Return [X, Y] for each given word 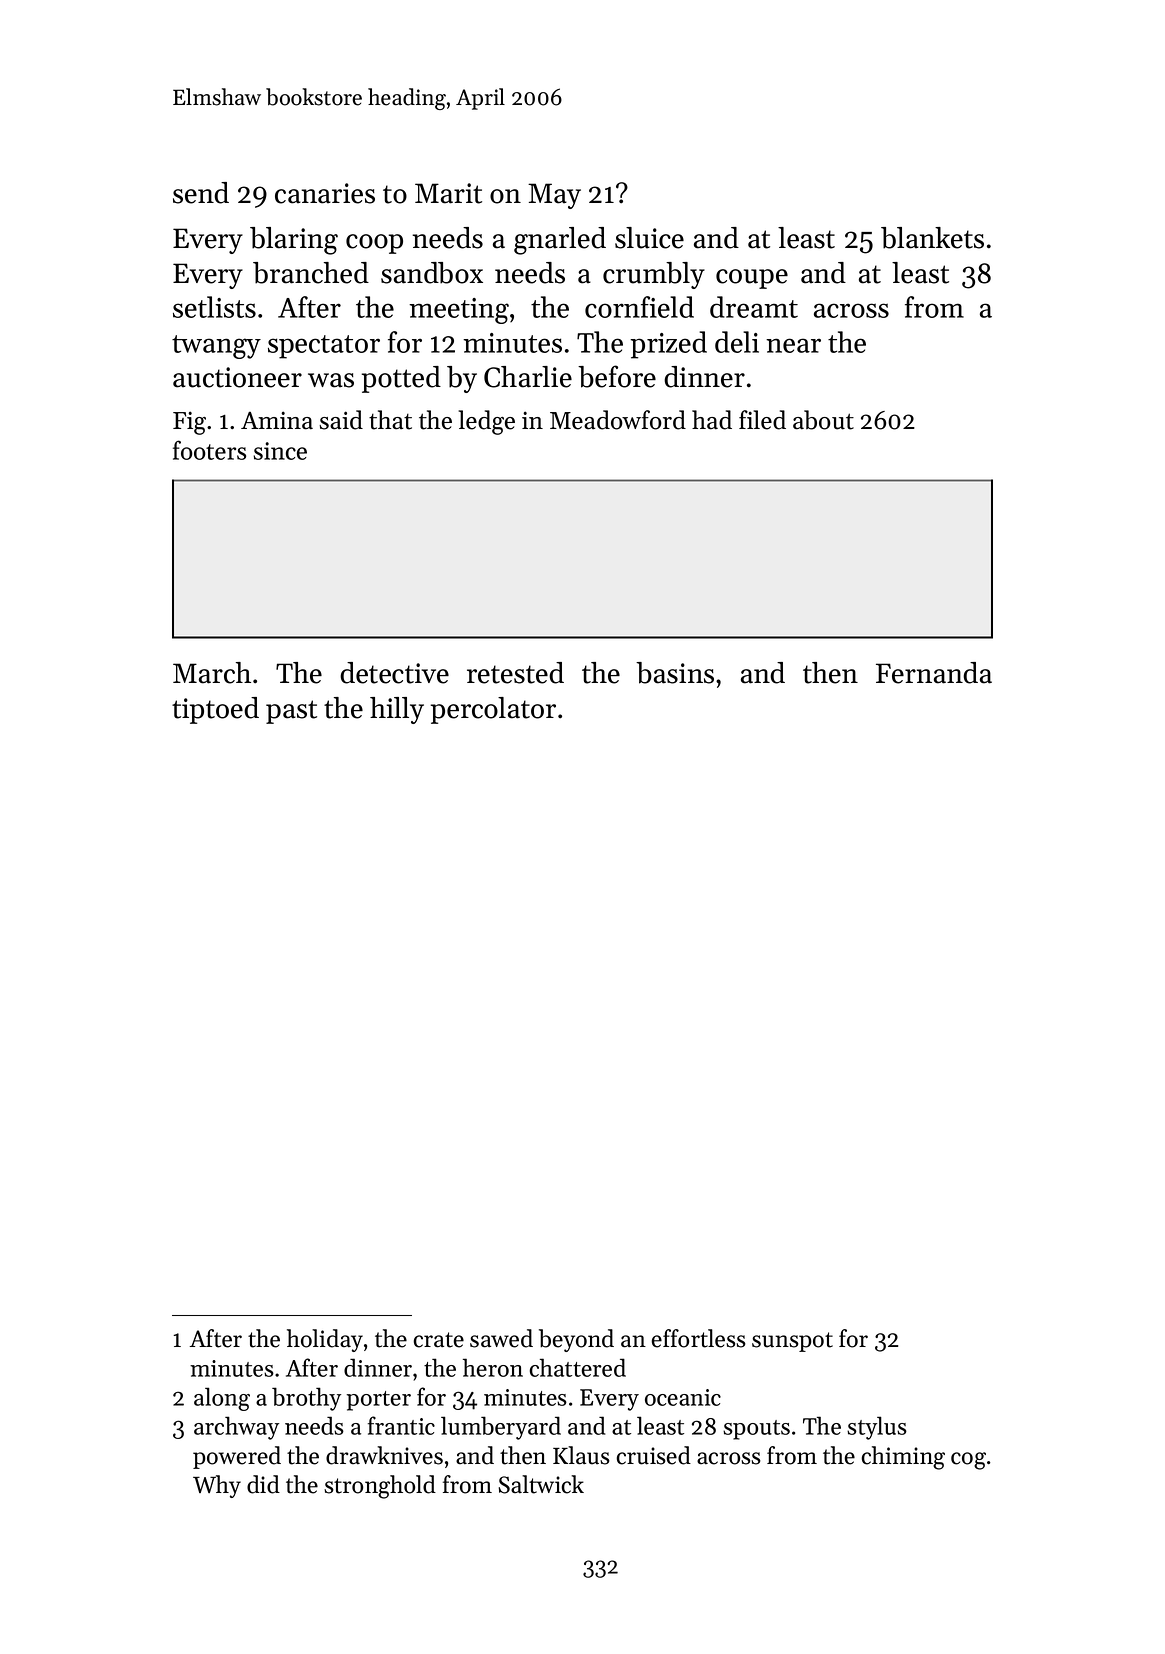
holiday [325, 1340]
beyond [576, 1340]
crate [439, 1340]
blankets [932, 238]
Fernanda [934, 673]
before [617, 376]
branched [311, 273]
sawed [501, 1338]
